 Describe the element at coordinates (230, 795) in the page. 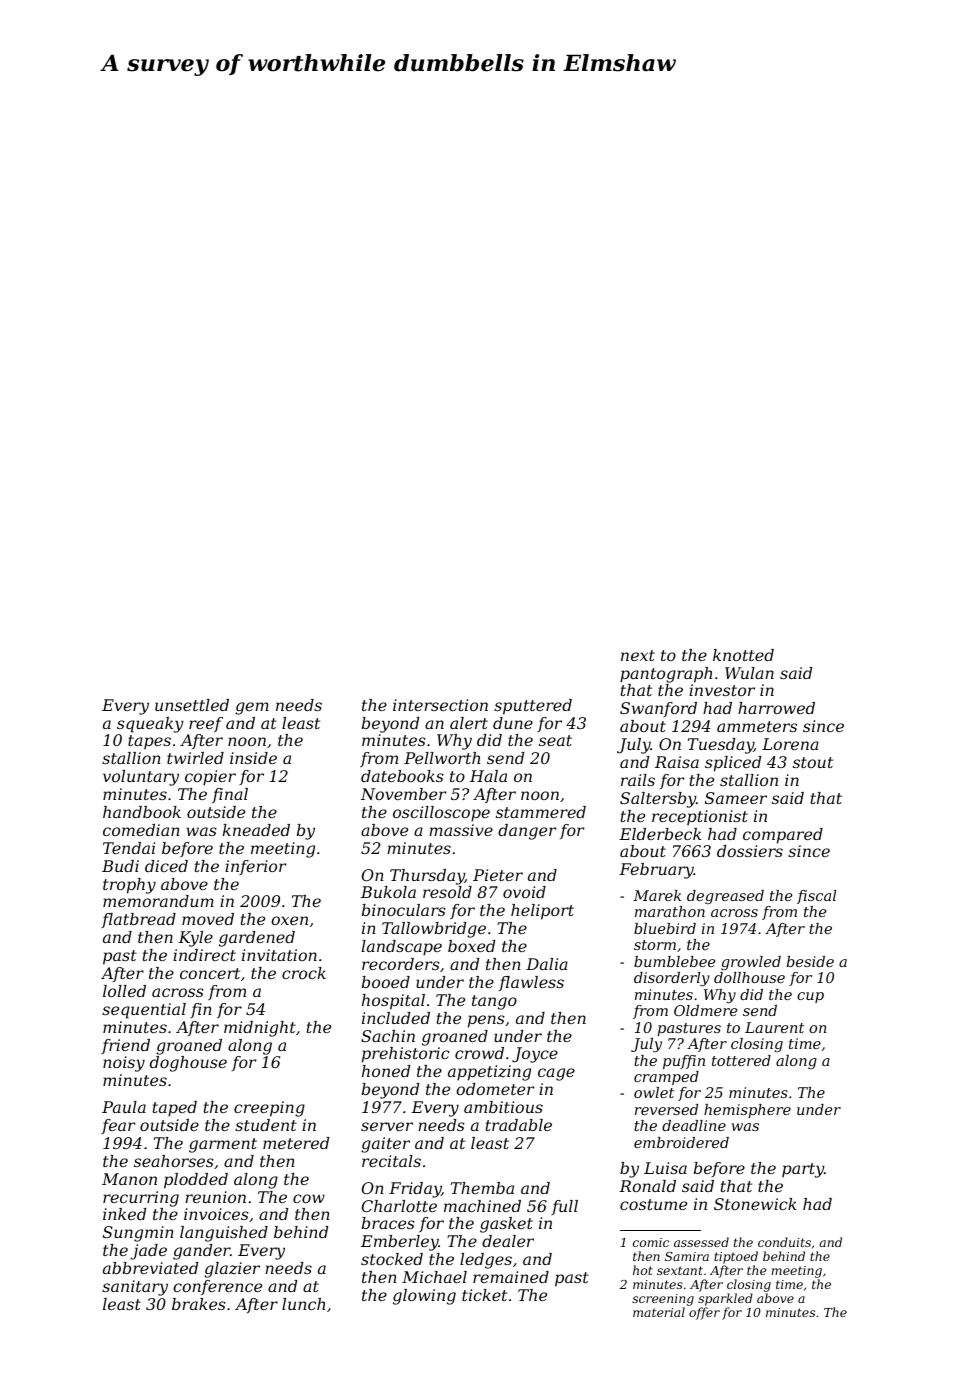

I see `final` at that location.
